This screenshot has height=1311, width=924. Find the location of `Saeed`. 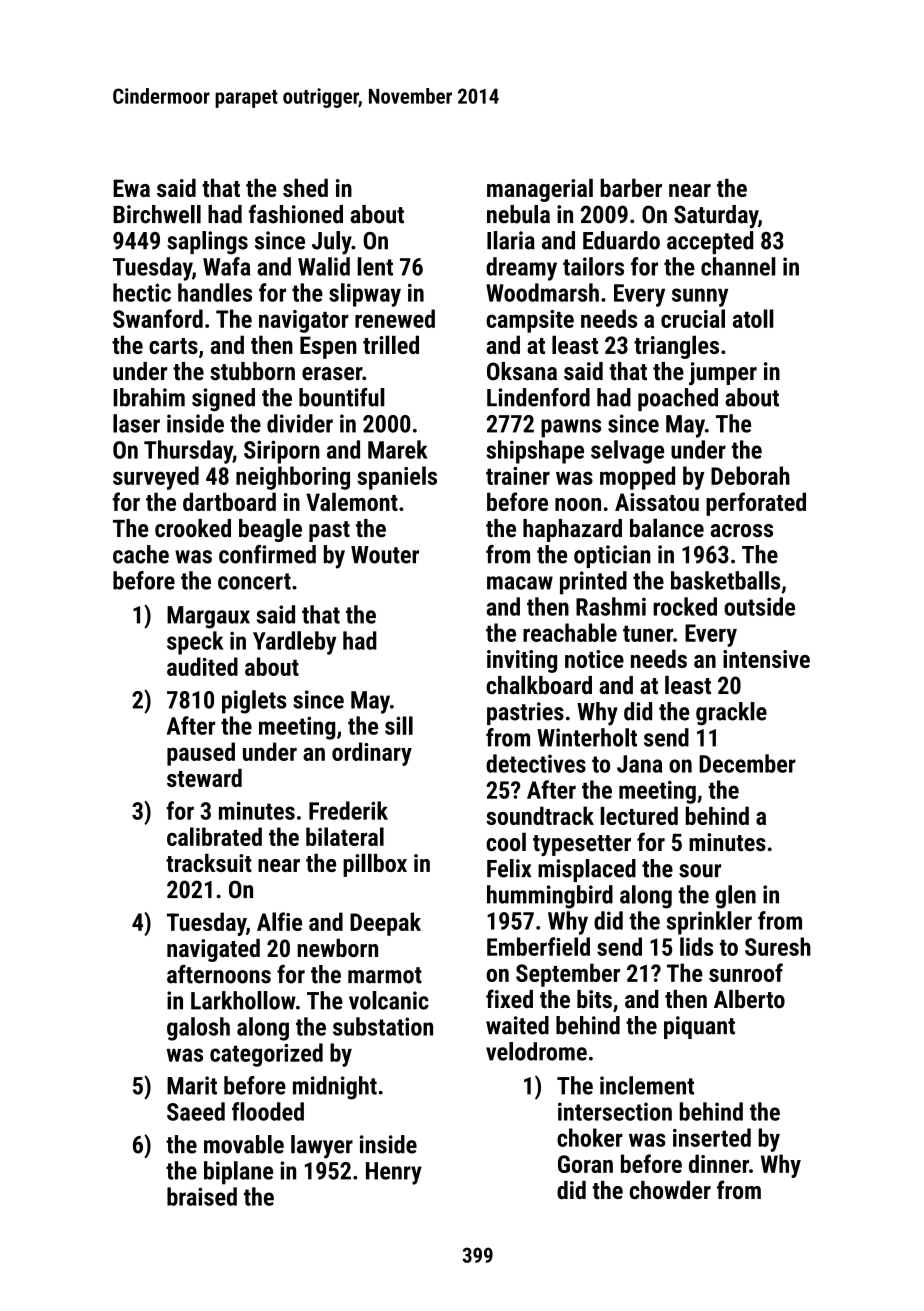

Saeed is located at coordinates (196, 1111).
